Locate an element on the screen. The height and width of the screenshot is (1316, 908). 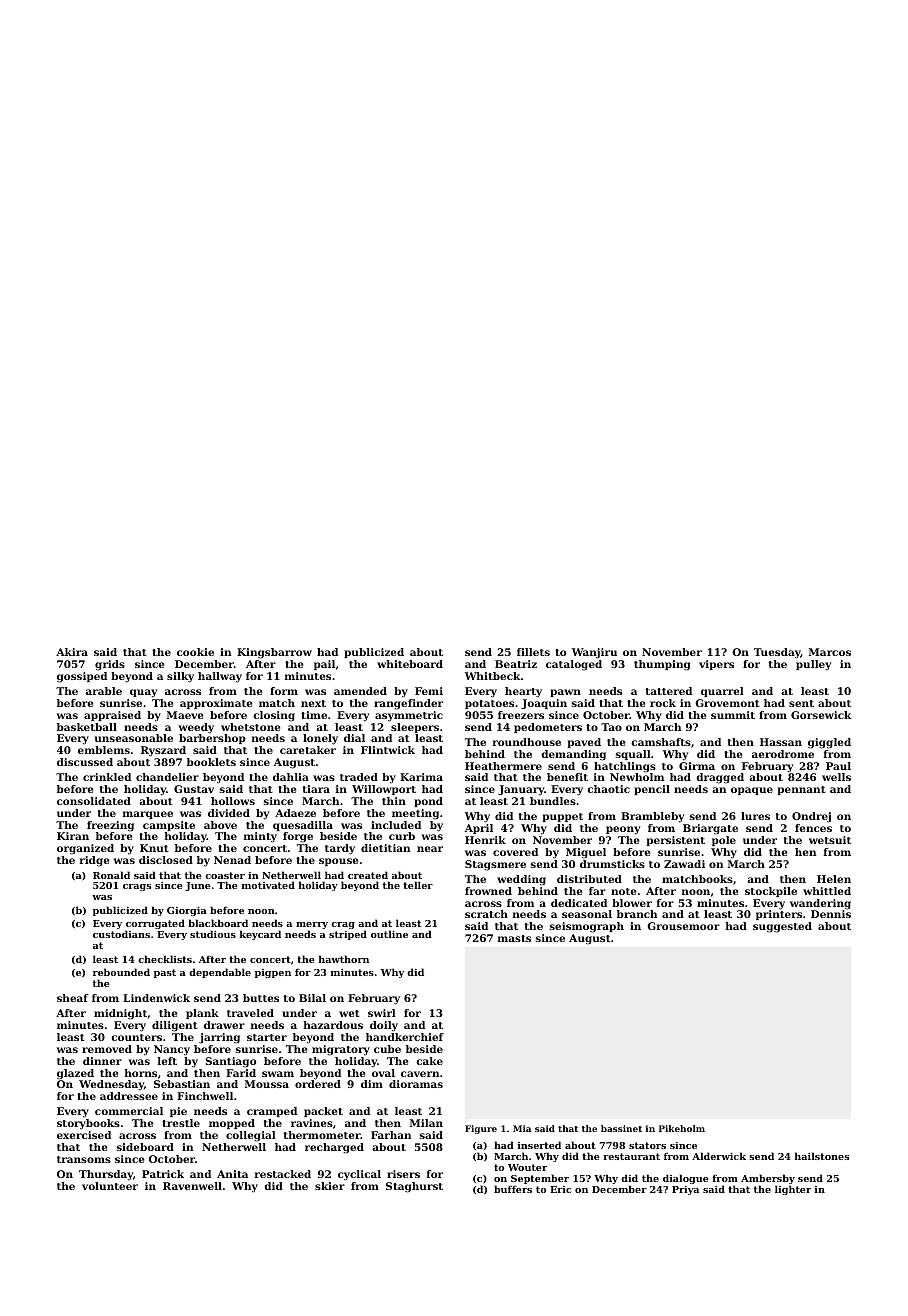
swirl is located at coordinates (382, 1013).
